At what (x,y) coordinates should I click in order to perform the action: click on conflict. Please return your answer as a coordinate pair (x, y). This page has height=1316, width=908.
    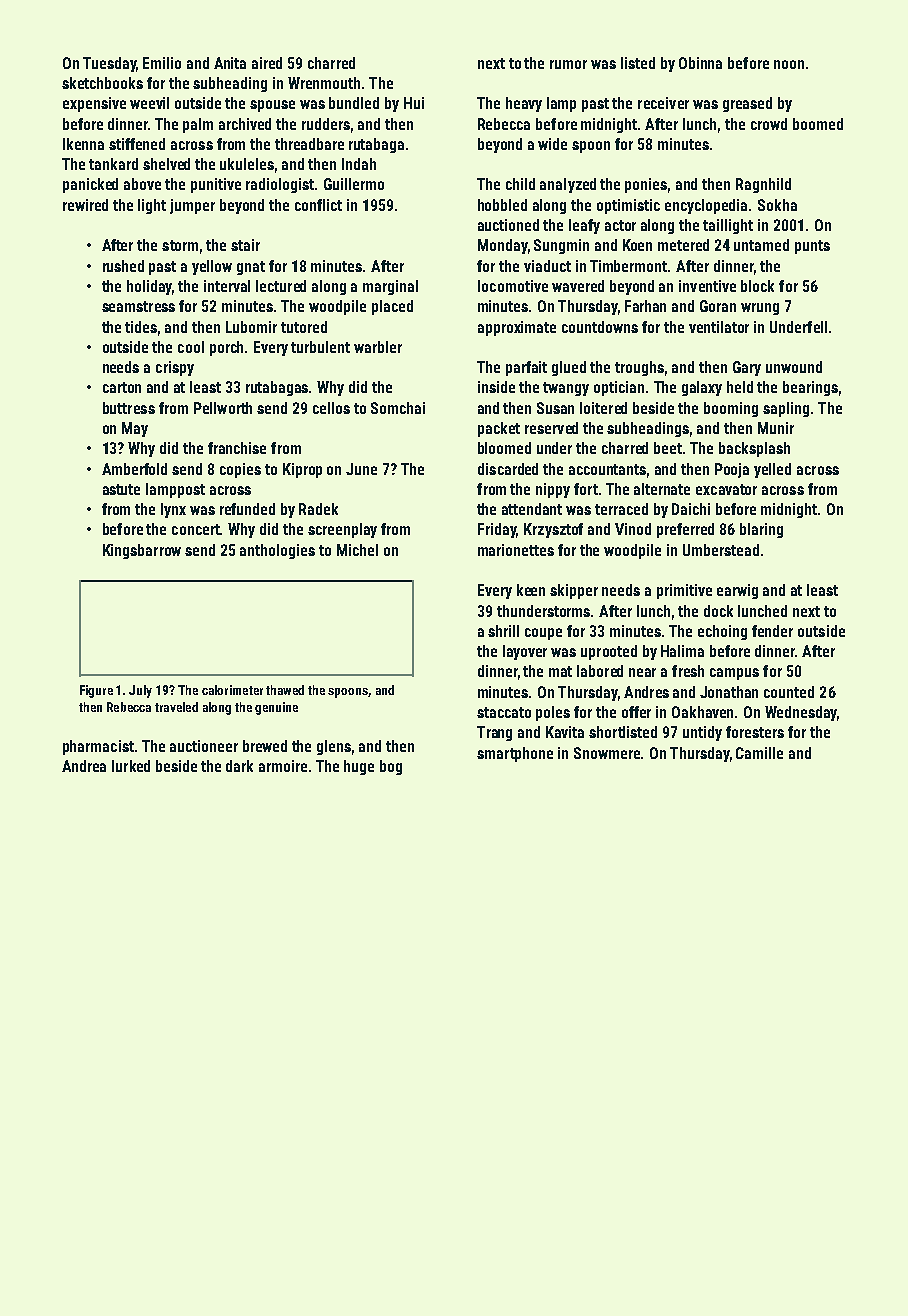
    Looking at the image, I should click on (318, 205).
